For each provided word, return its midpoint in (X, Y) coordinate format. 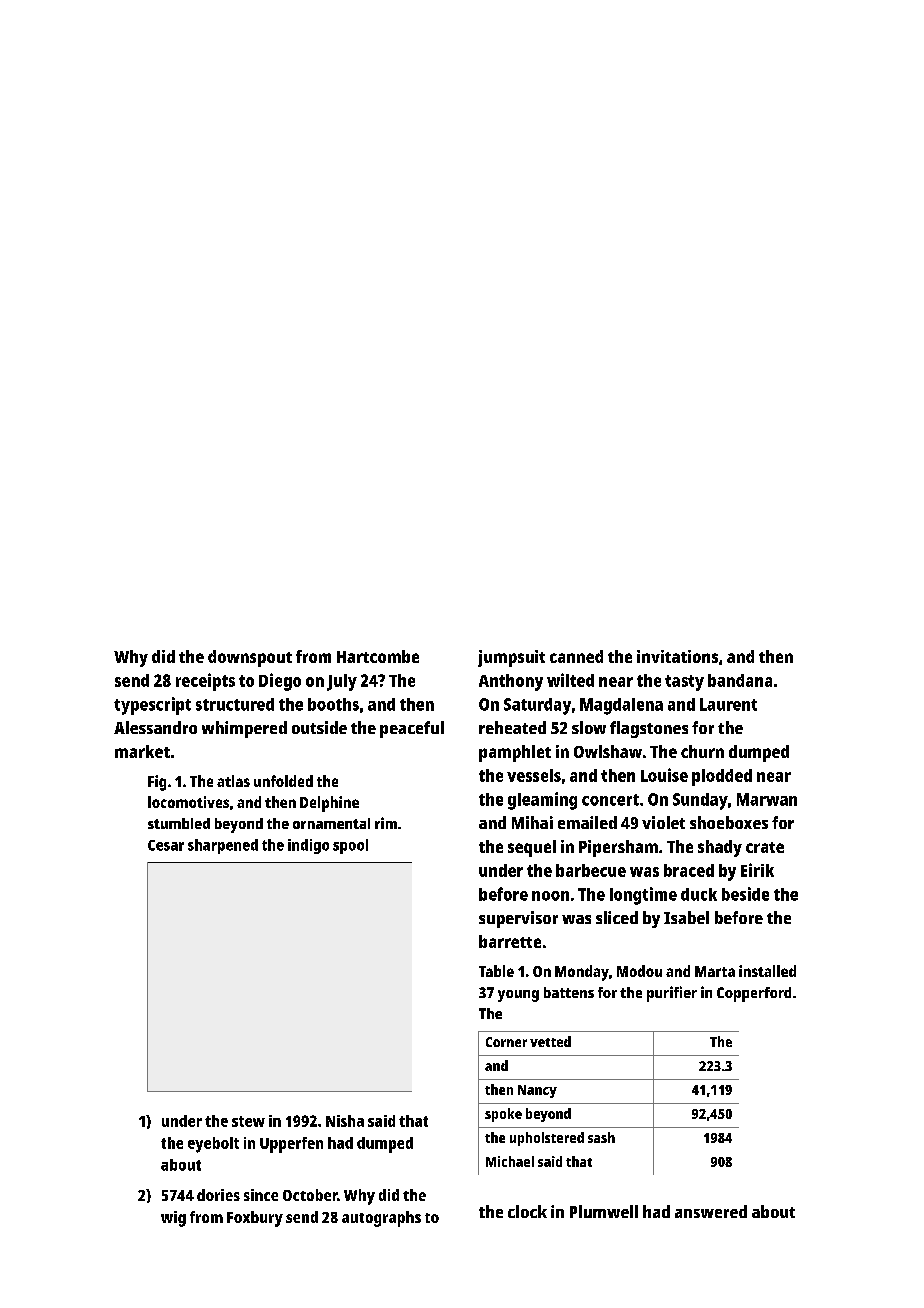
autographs (381, 1219)
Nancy (537, 1091)
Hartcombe (378, 656)
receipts (205, 682)
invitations (677, 656)
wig (173, 1219)
